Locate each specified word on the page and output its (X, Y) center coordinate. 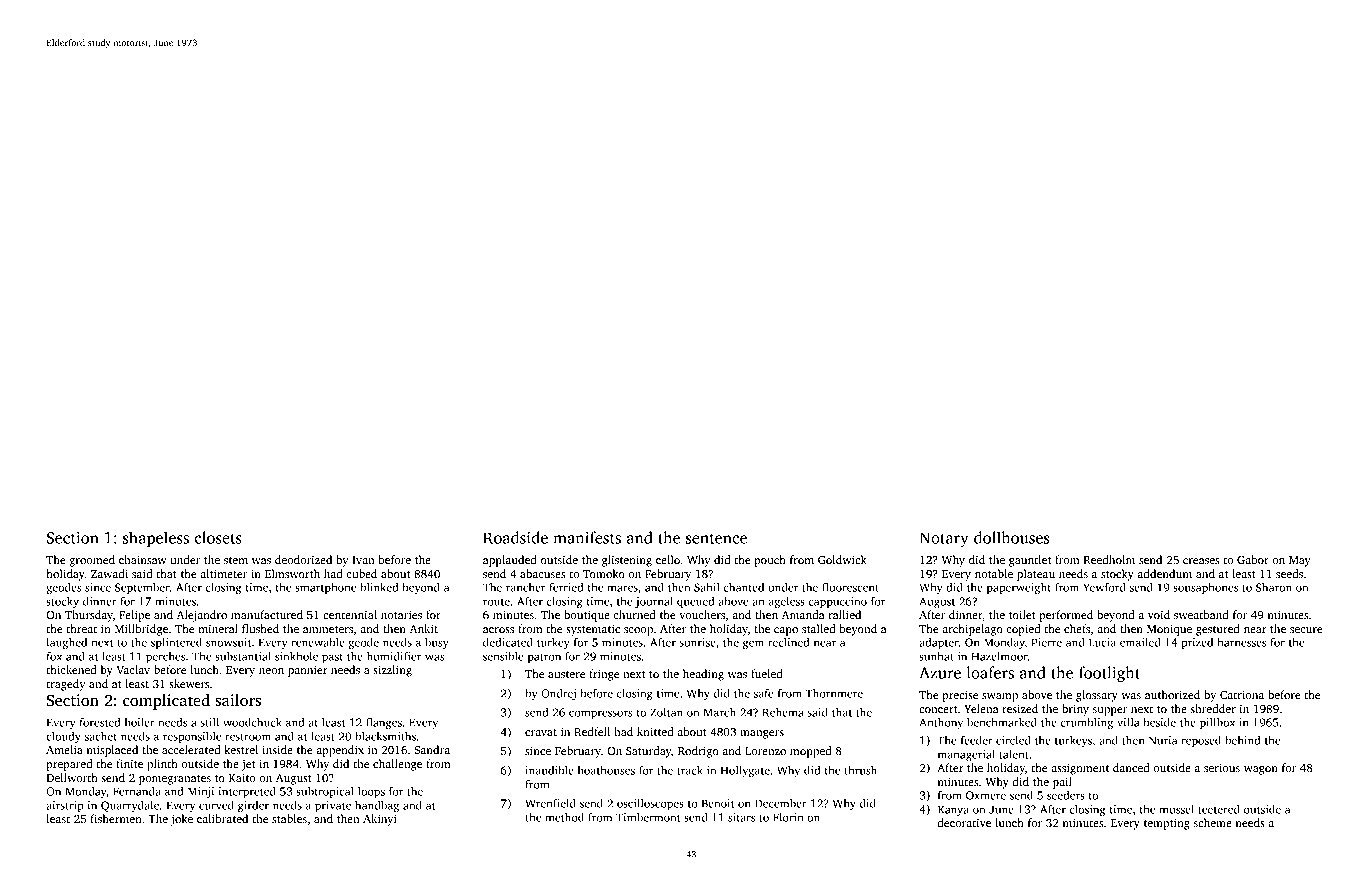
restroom (248, 737)
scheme (1213, 822)
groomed (92, 561)
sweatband (1201, 614)
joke (182, 820)
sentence (716, 538)
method (564, 817)
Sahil (707, 587)
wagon (1261, 770)
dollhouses (1012, 537)
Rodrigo (698, 752)
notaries (401, 614)
